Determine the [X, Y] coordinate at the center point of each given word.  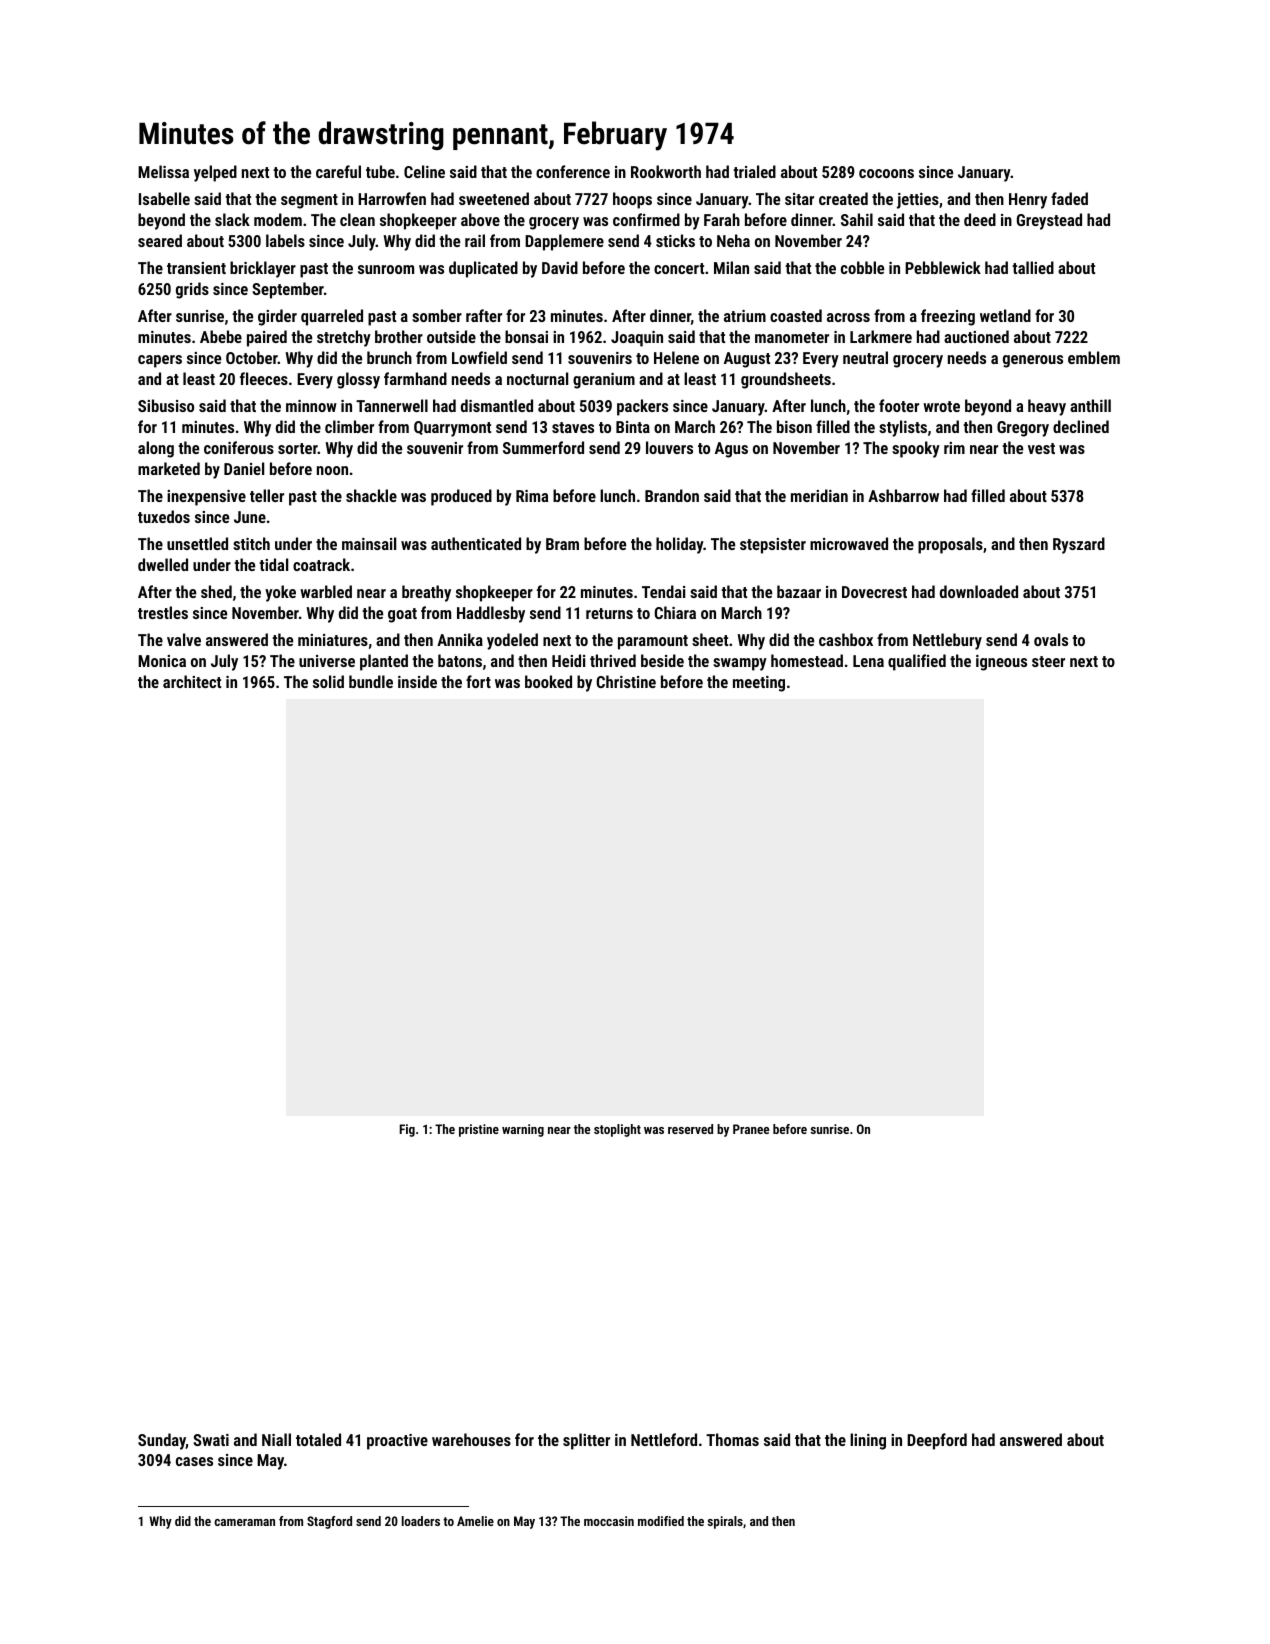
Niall [276, 1439]
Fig [407, 1130]
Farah [722, 219]
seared [160, 240]
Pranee [751, 1129]
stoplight [617, 1130]
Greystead [1049, 221]
